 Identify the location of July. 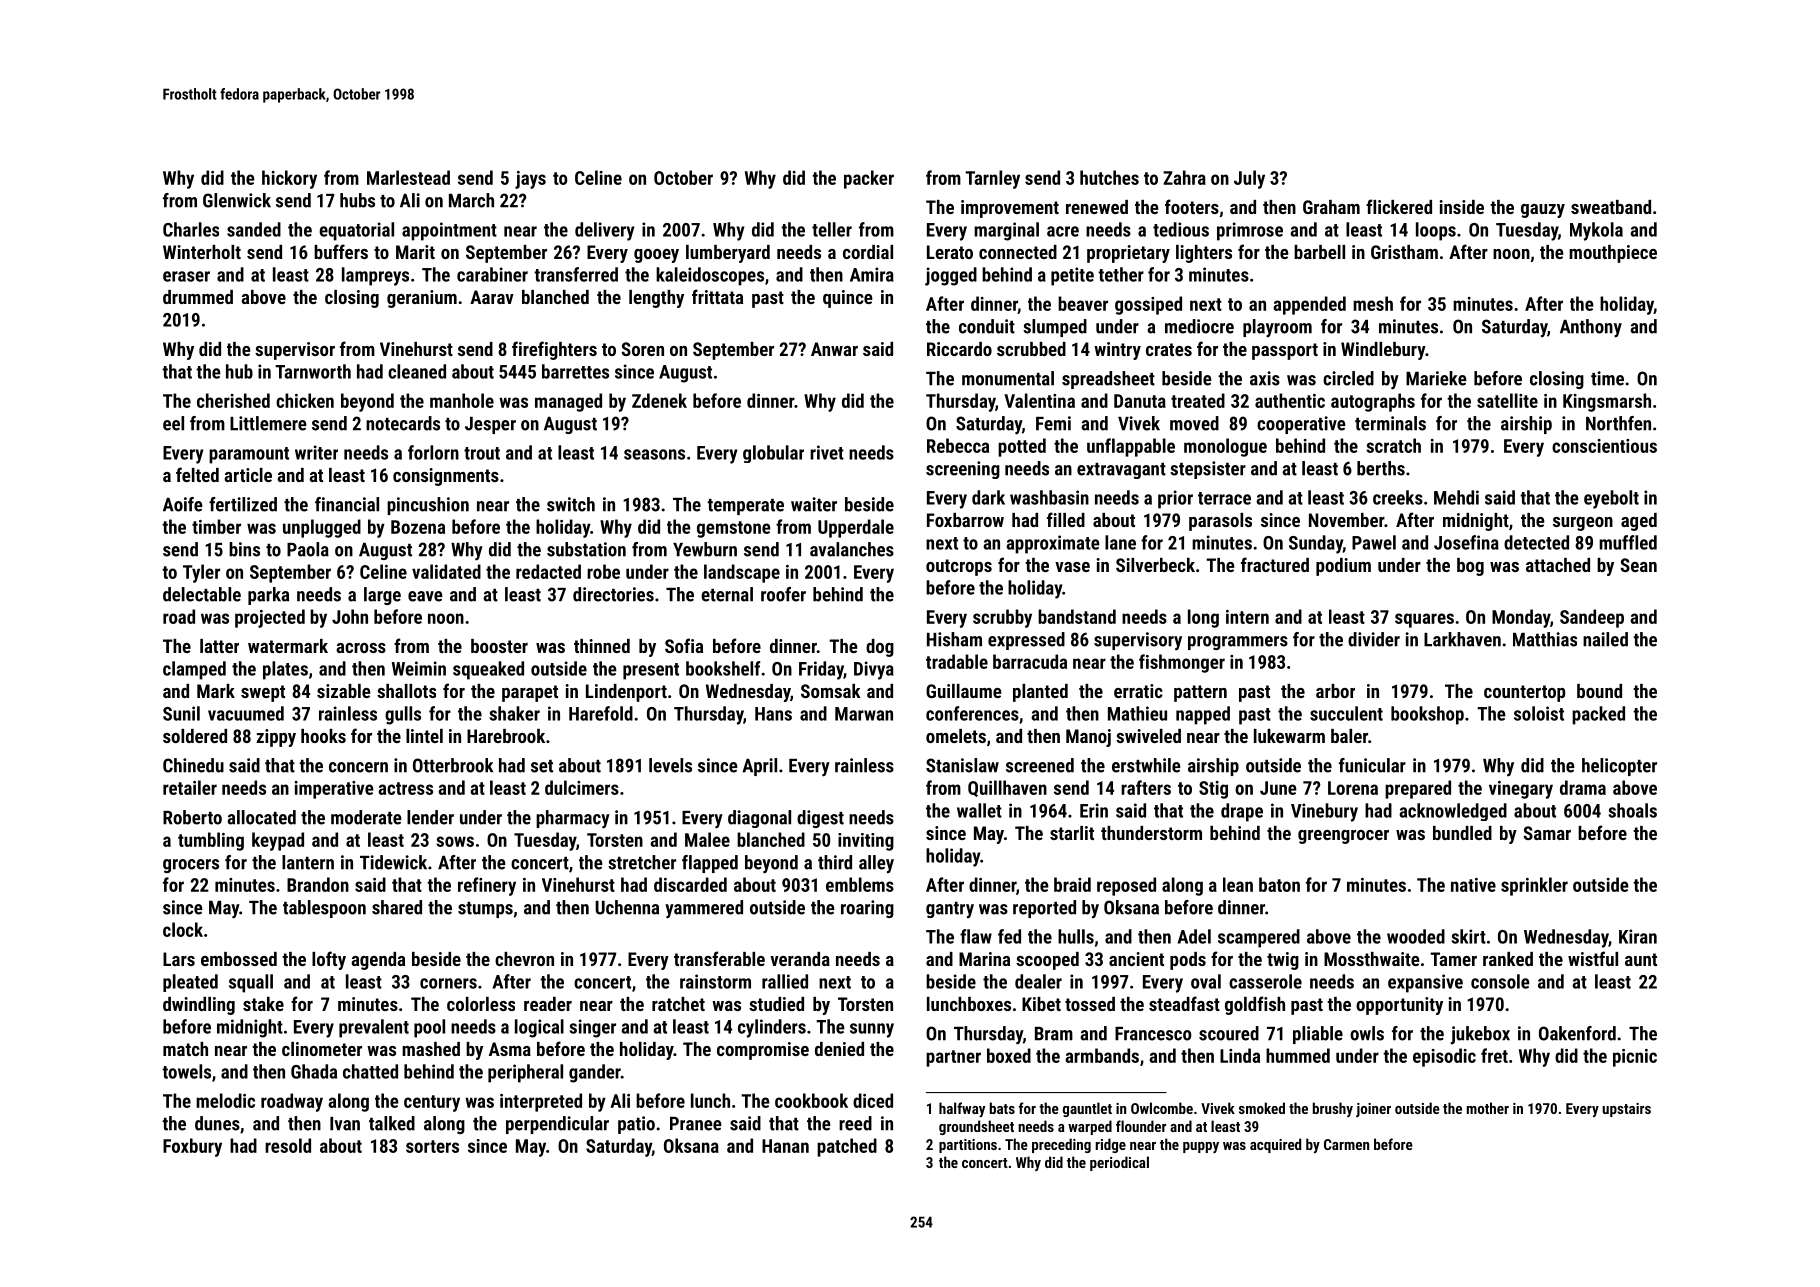
(1249, 179).
